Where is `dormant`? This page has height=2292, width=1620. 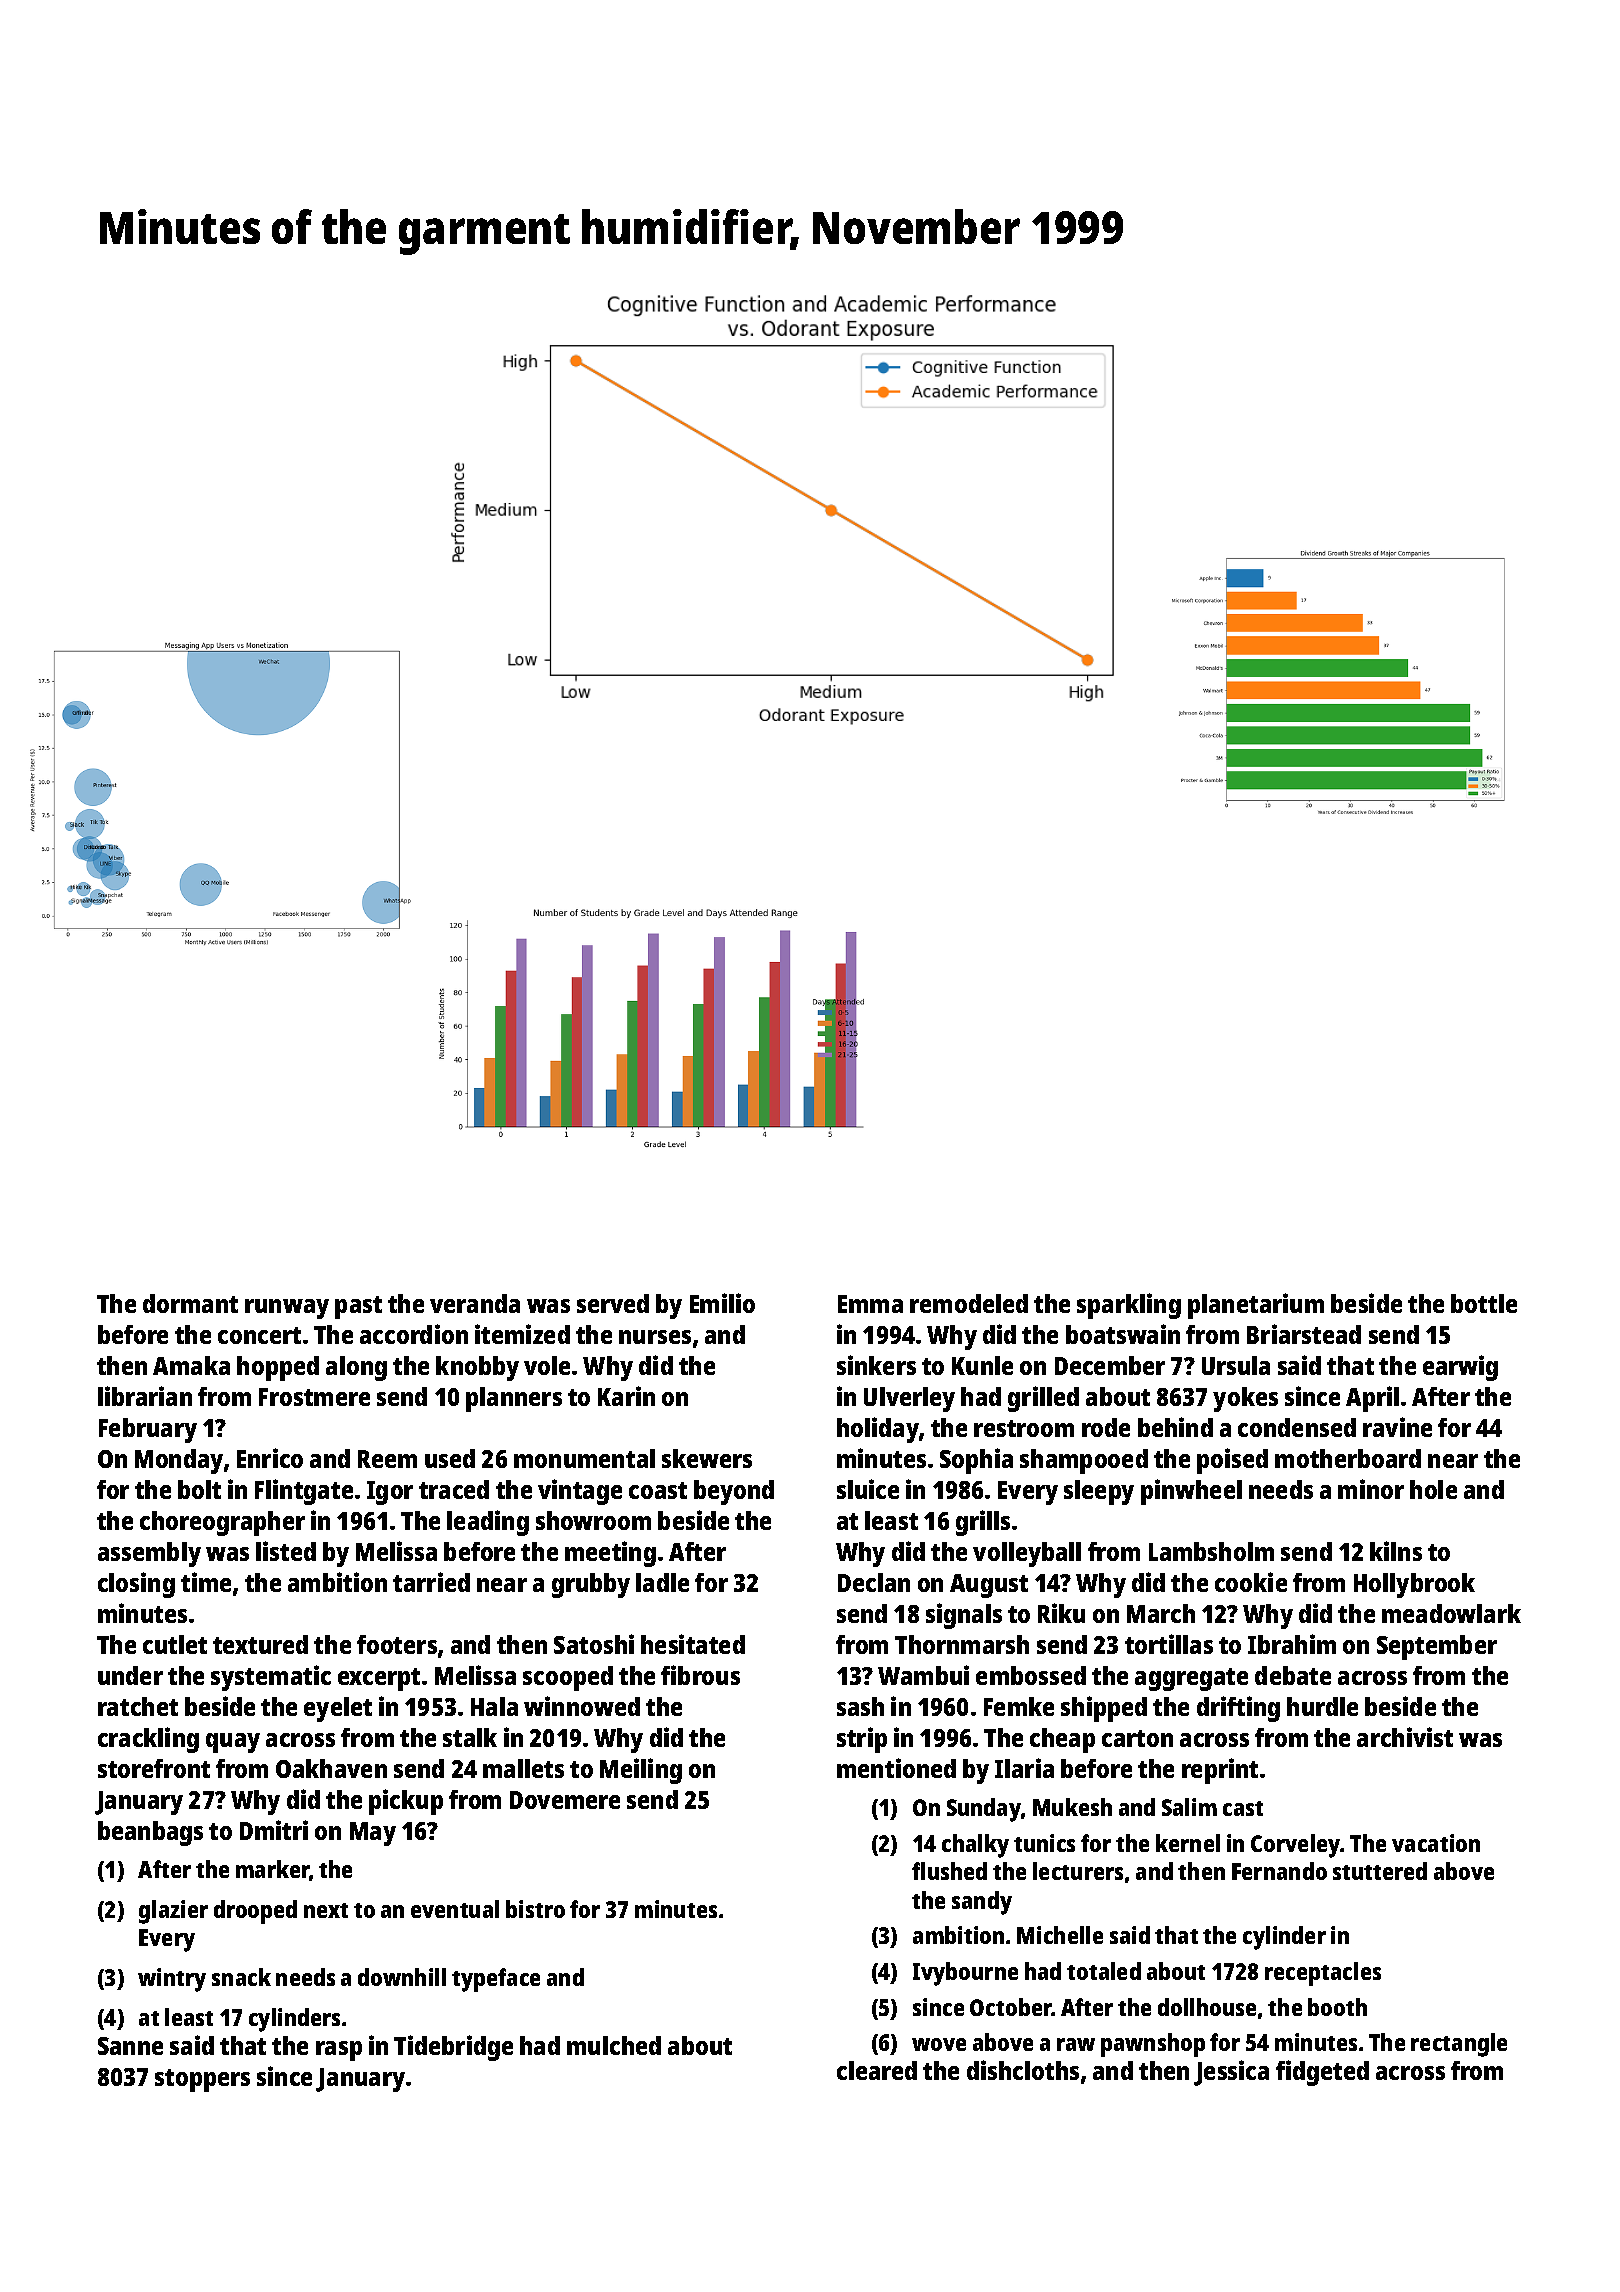
dormant is located at coordinates (190, 1303).
